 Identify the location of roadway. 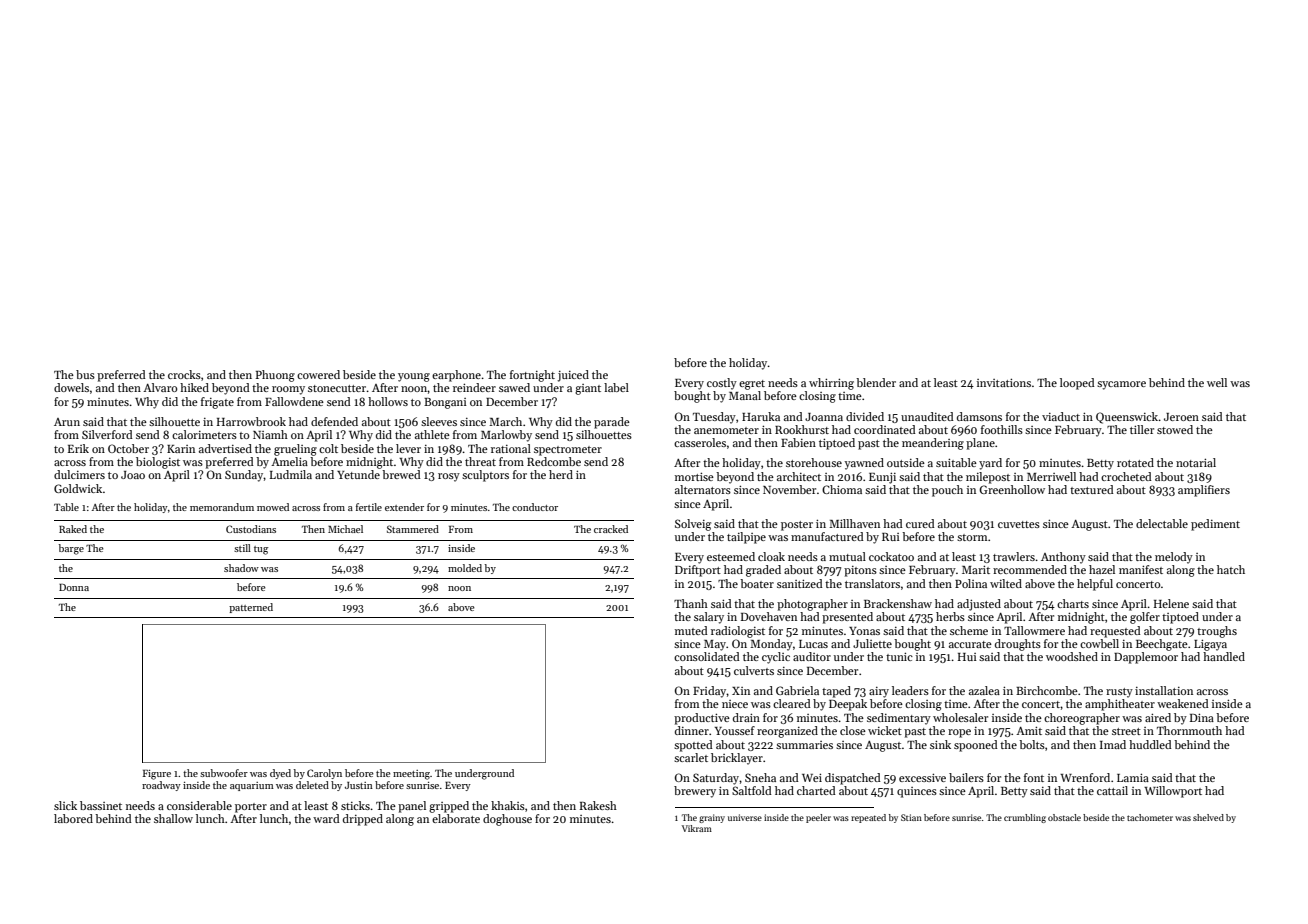
(161, 786).
